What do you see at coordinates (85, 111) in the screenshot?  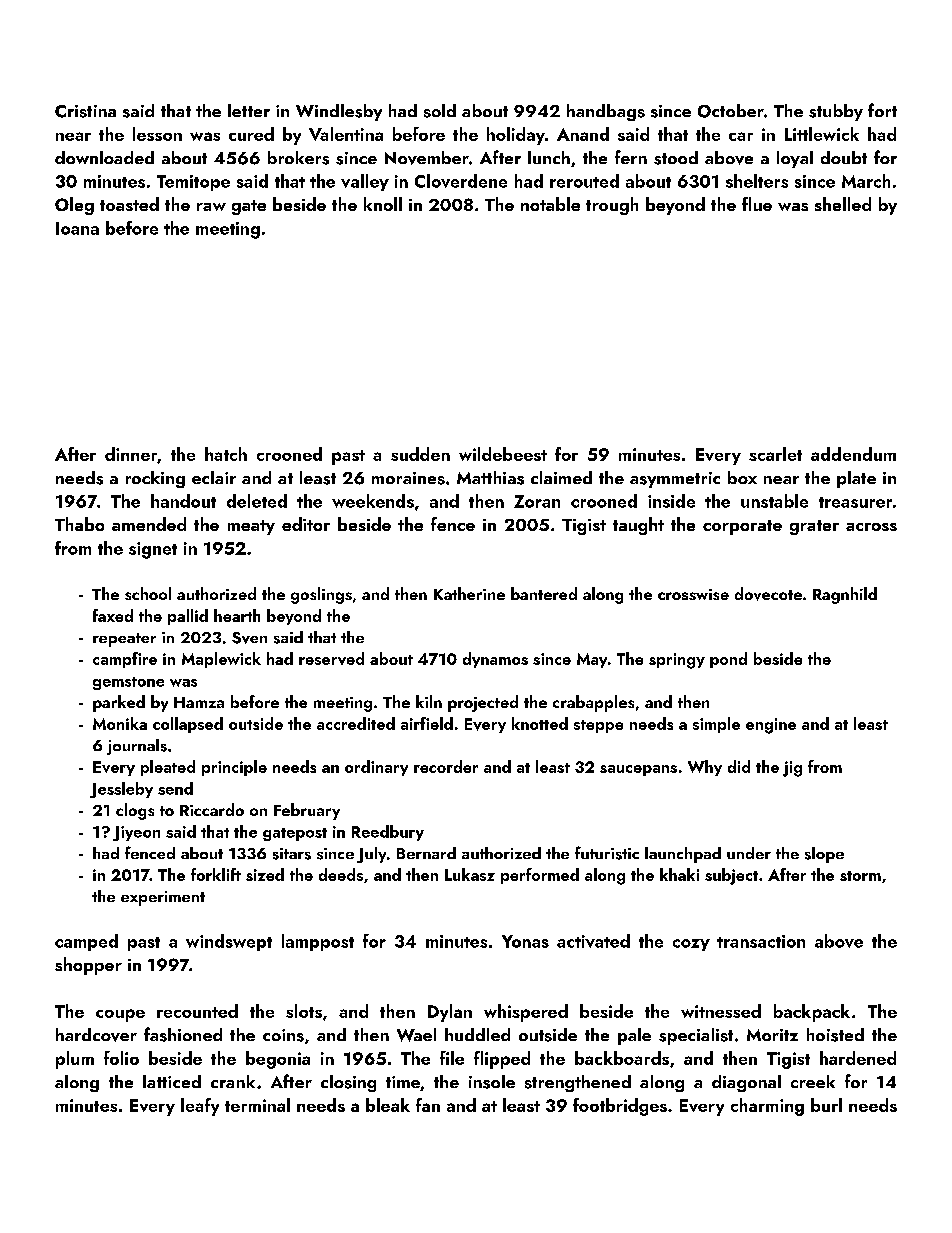 I see `Cristina` at bounding box center [85, 111].
